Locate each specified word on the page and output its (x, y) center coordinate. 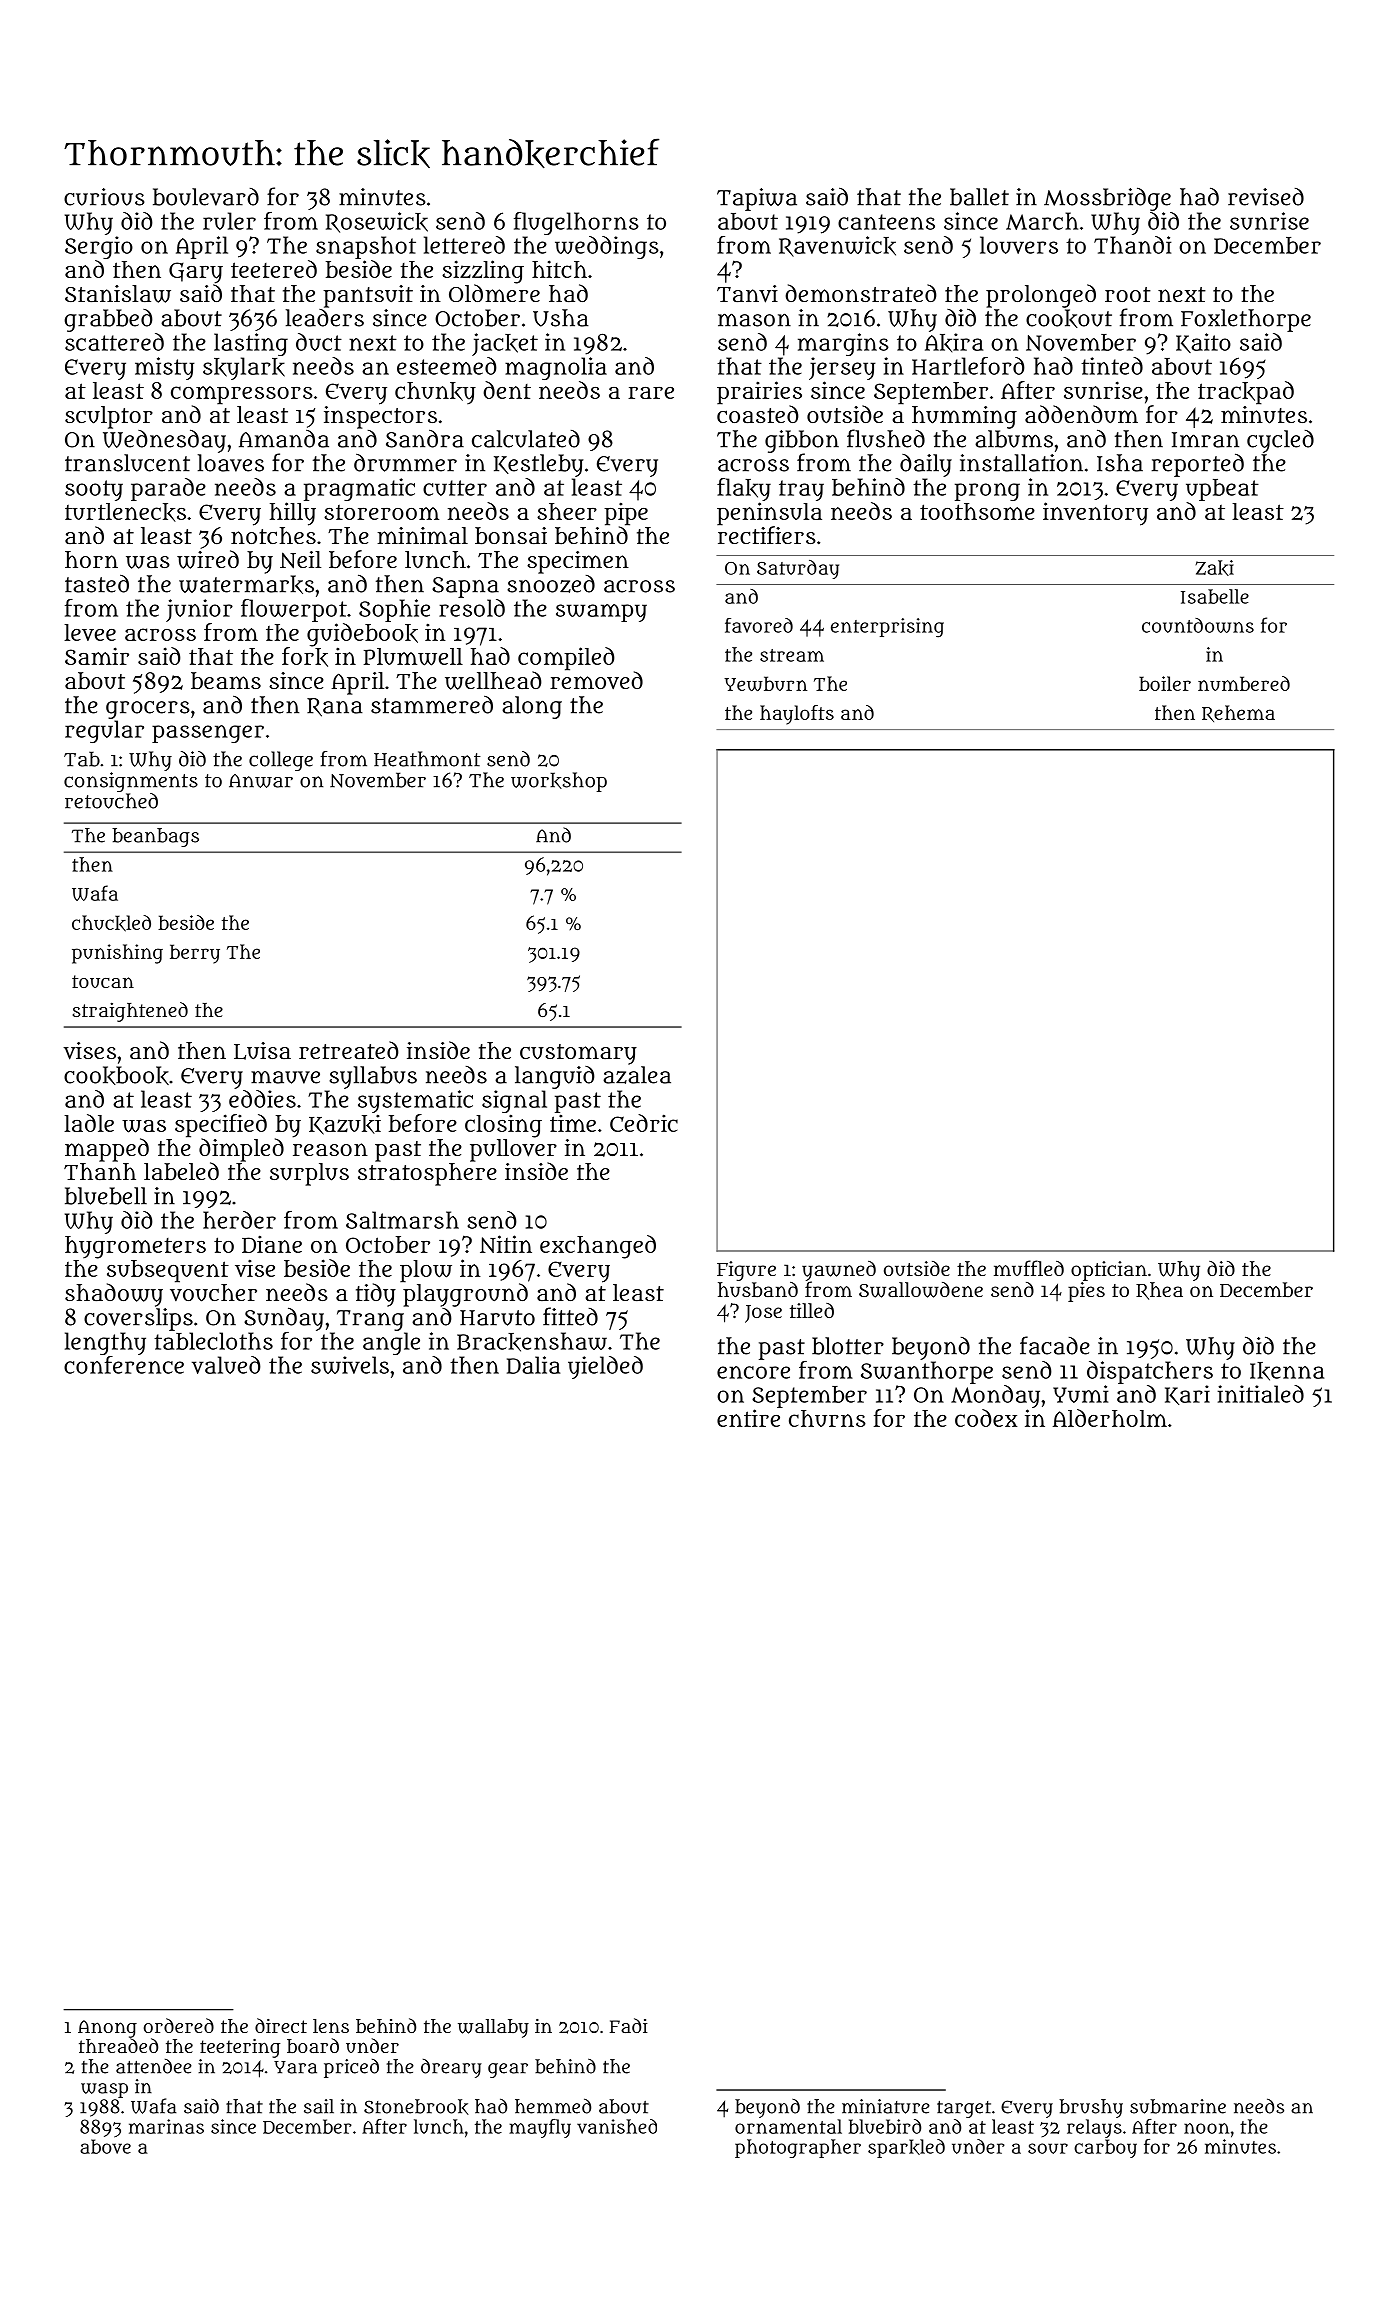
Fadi (629, 2025)
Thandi (1132, 245)
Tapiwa (757, 199)
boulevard (206, 197)
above (105, 2146)
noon (1206, 2128)
